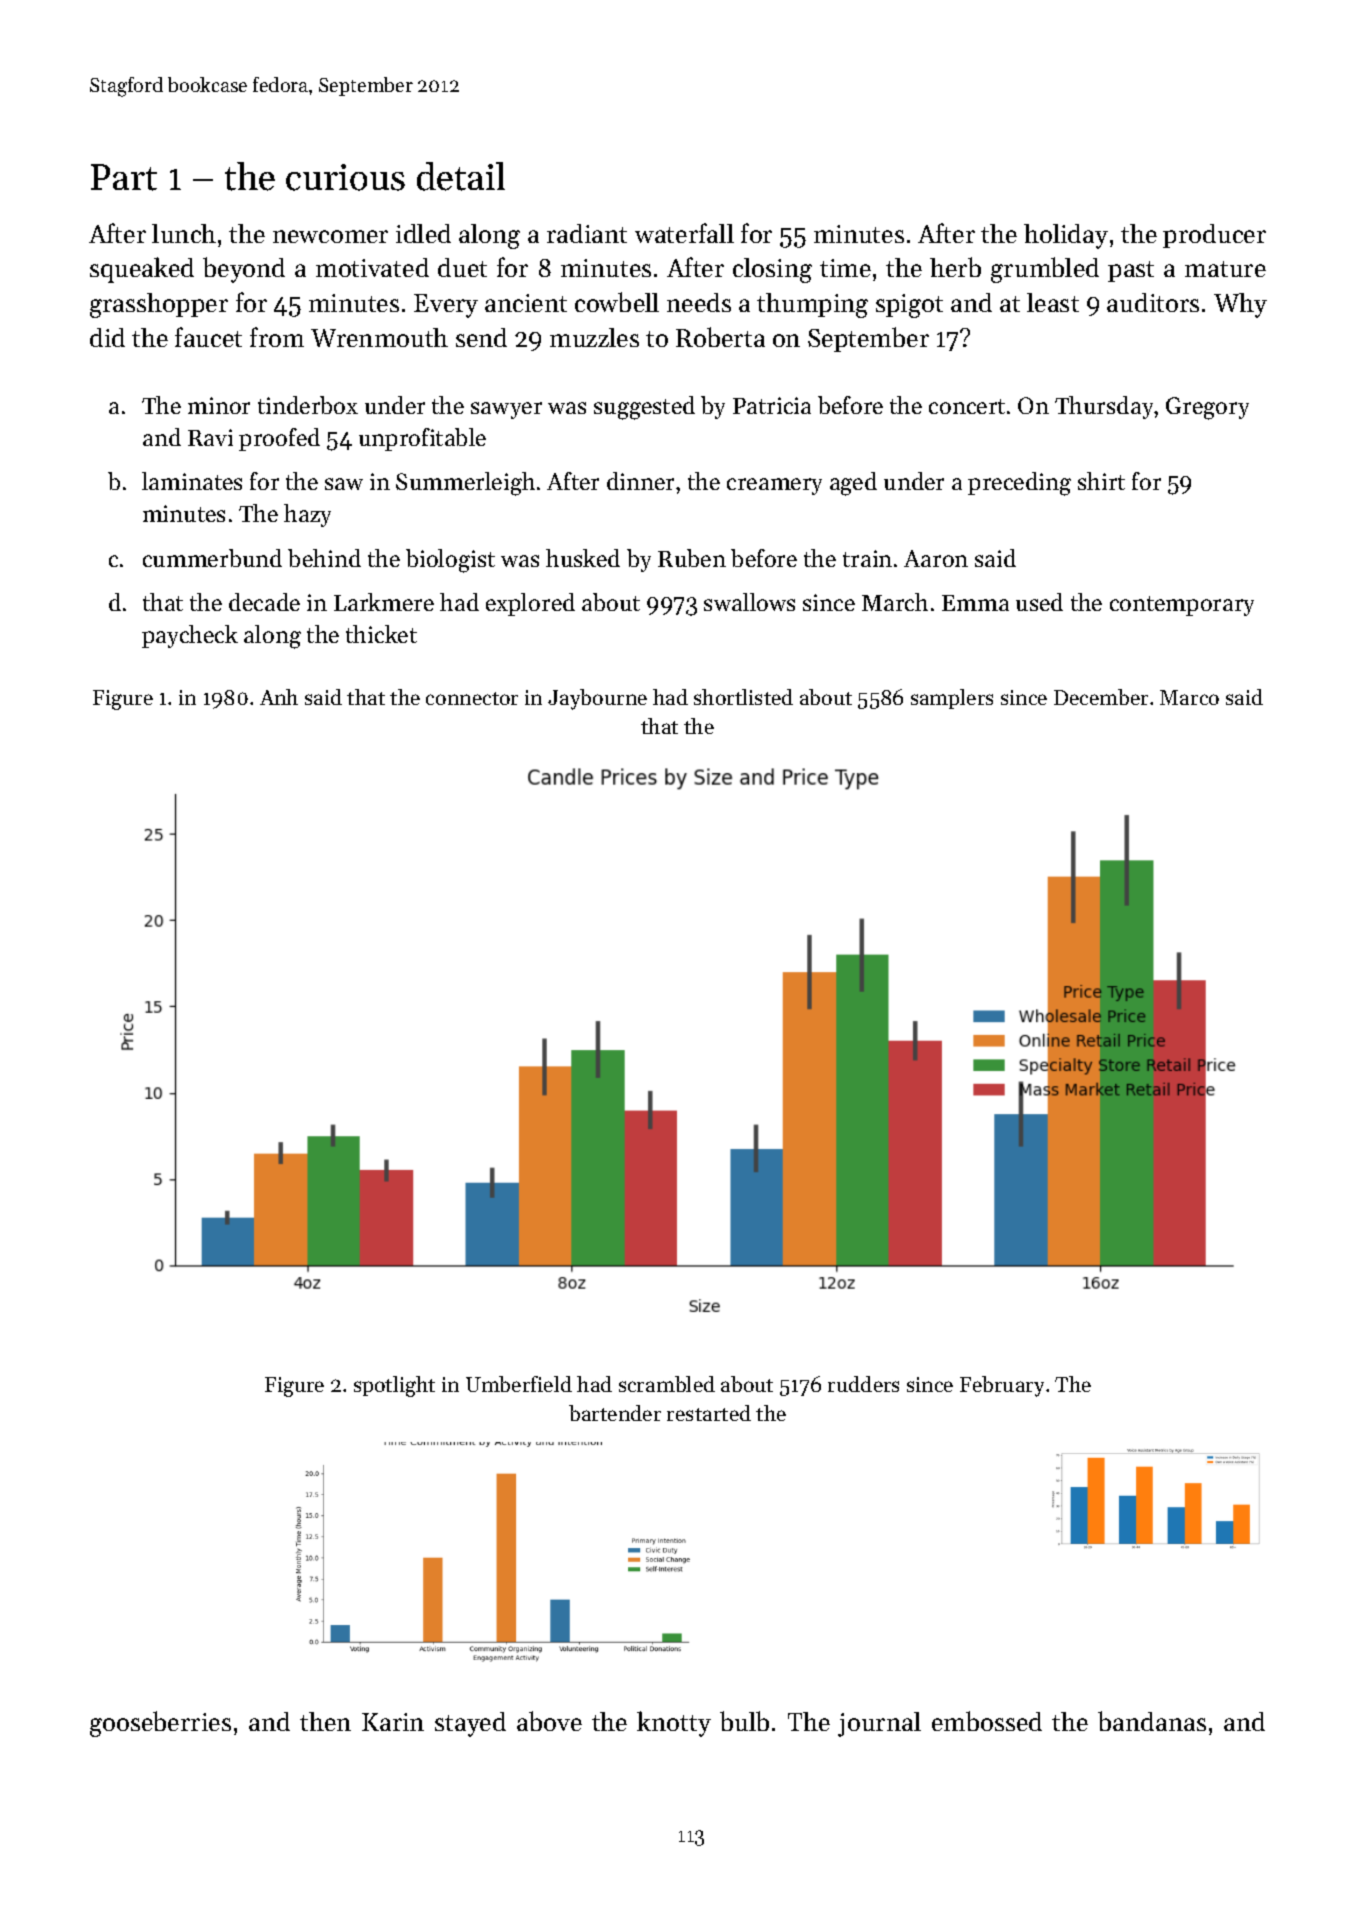  I want to click on shirt, so click(1101, 481).
